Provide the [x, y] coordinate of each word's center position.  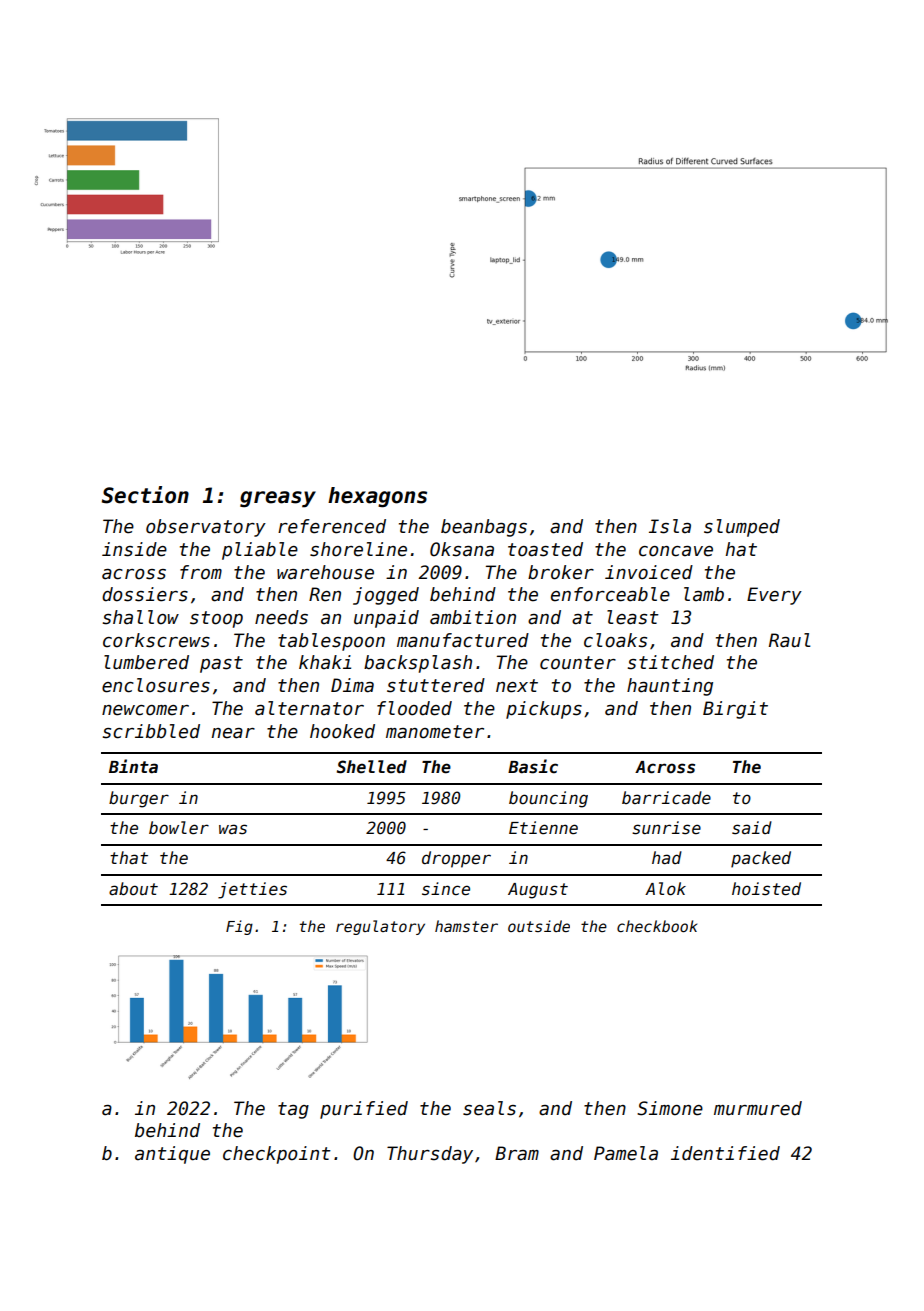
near [233, 733]
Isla [670, 526]
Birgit [735, 710]
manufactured [463, 640]
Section [145, 495]
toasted [545, 549]
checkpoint [277, 1155]
